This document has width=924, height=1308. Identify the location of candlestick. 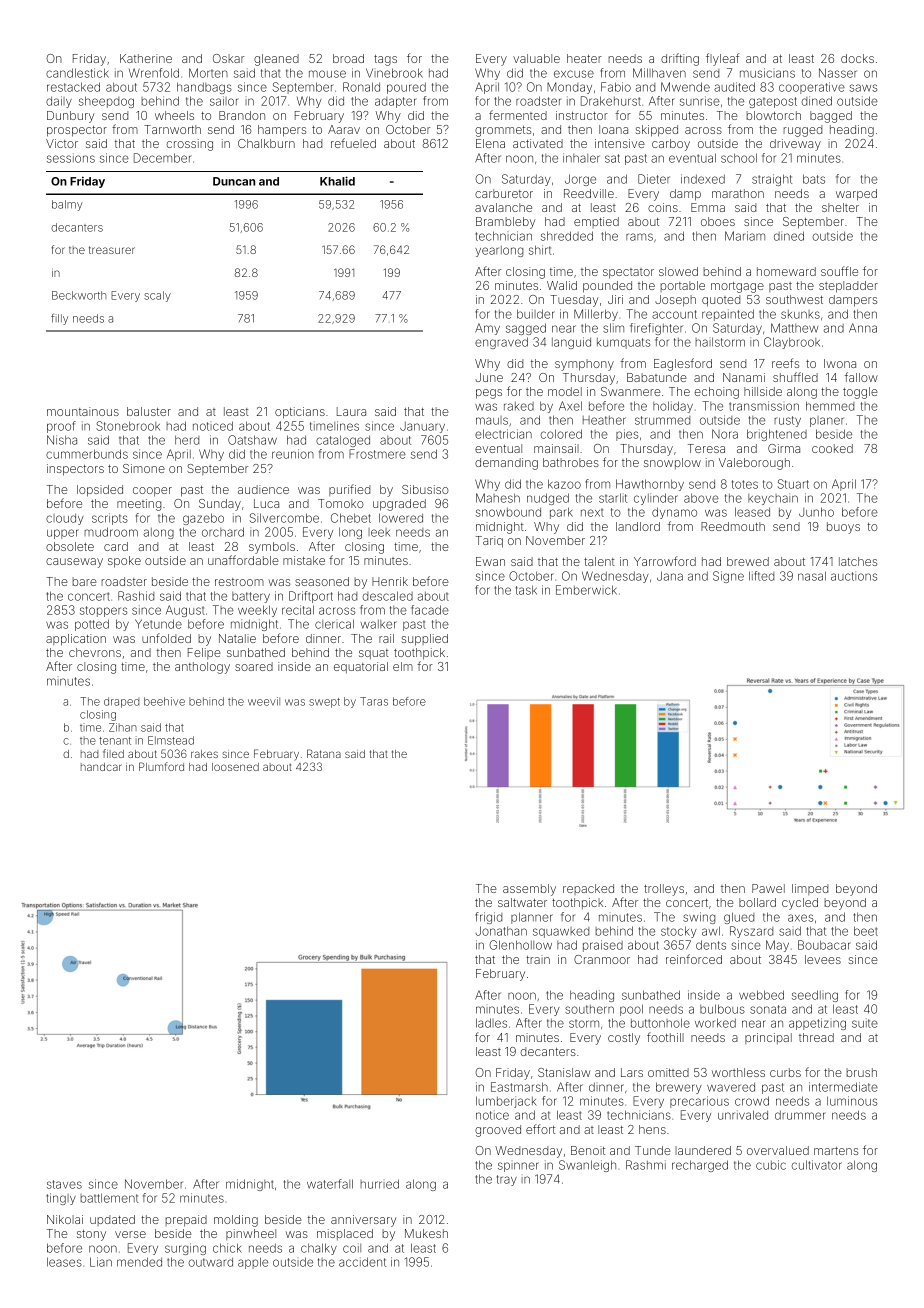
(77, 73).
